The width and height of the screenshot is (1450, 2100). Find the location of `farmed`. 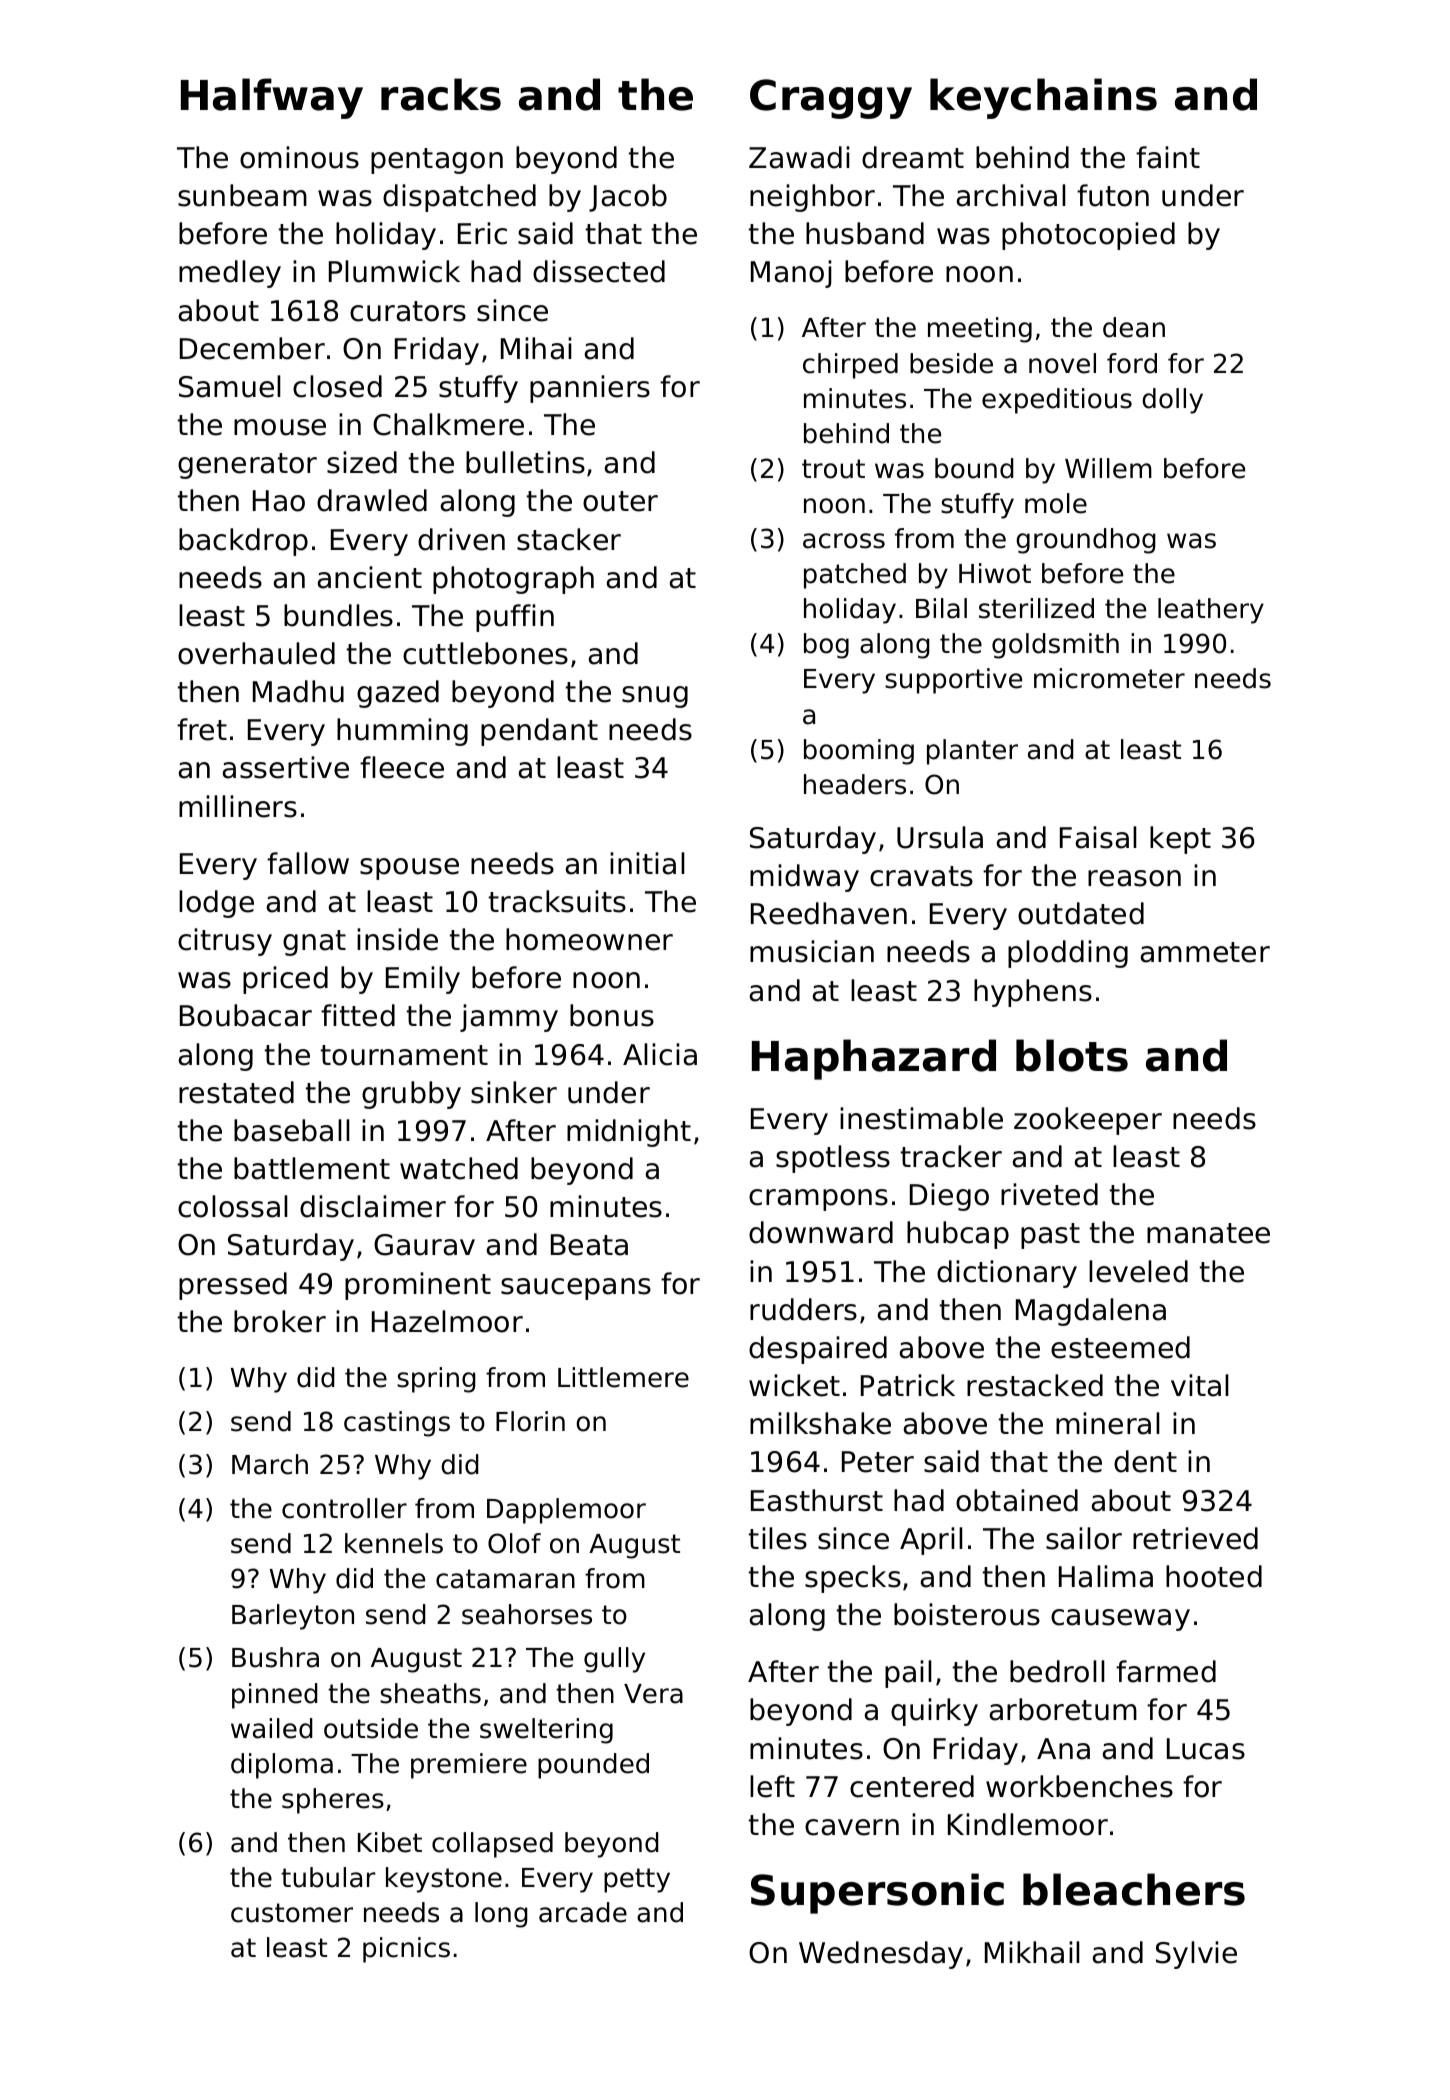

farmed is located at coordinates (1166, 1671).
